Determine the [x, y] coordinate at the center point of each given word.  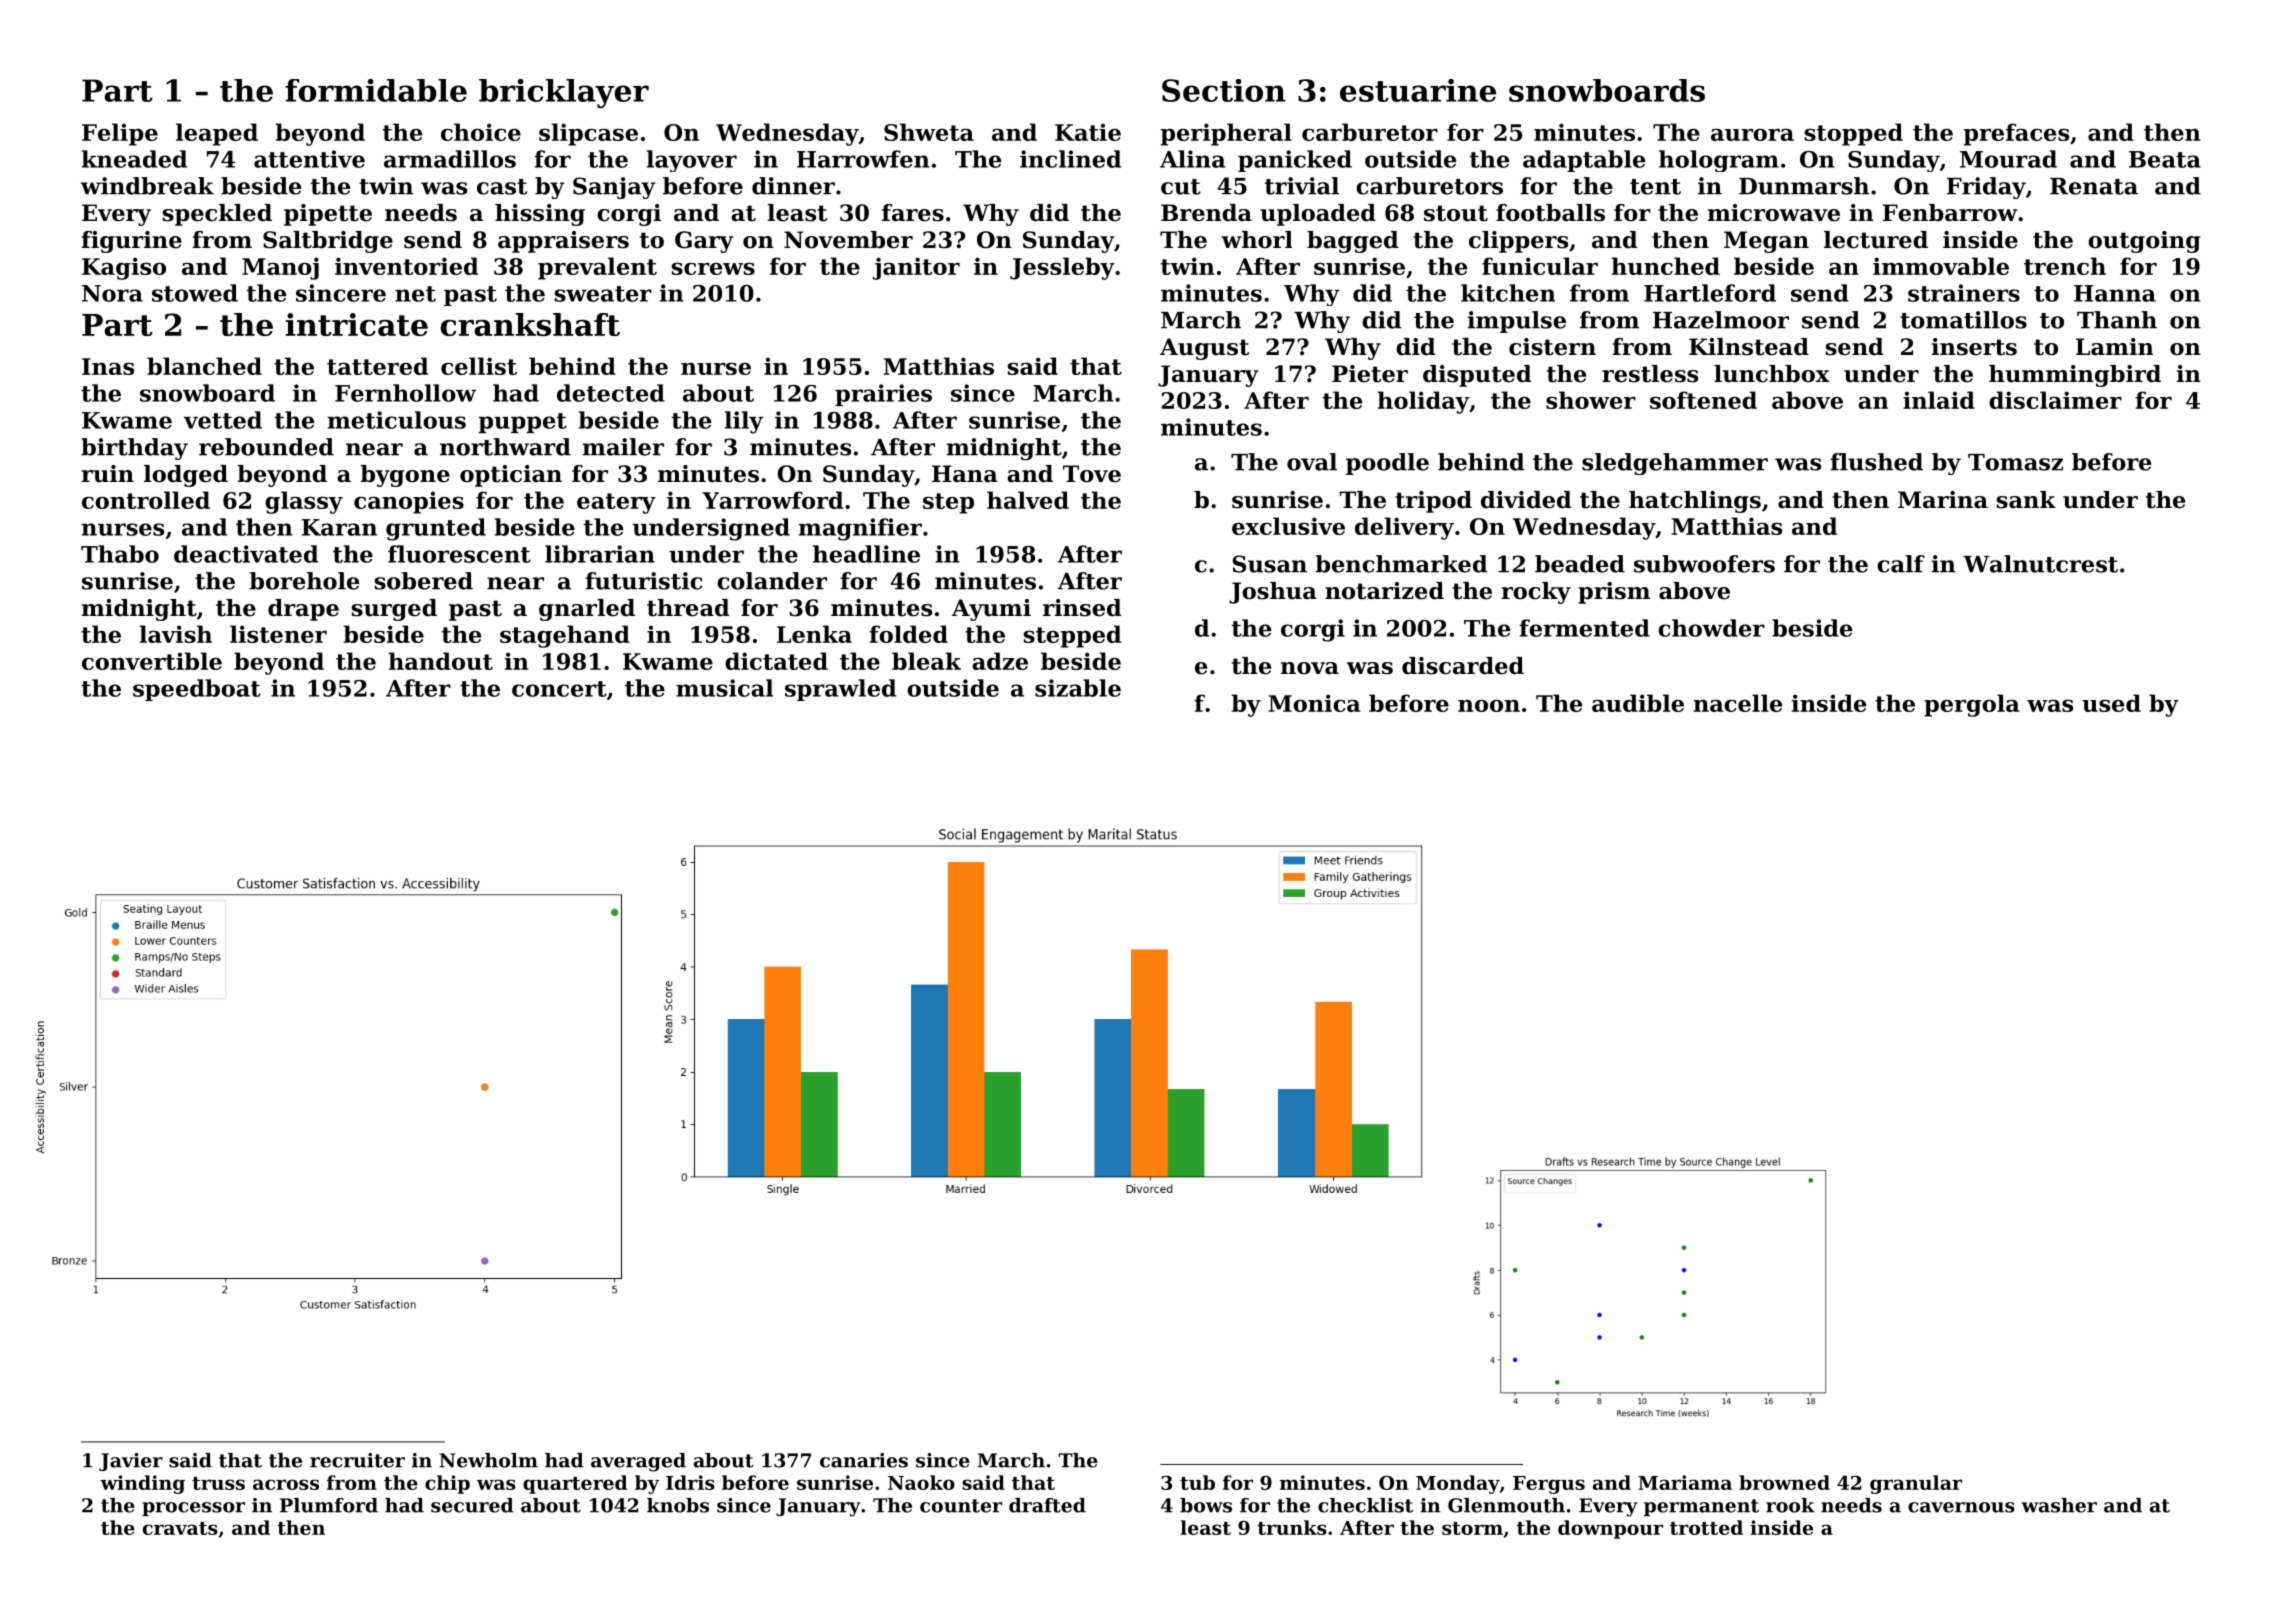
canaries [864, 1460]
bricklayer [564, 93]
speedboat [197, 690]
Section [1224, 90]
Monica [1314, 703]
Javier [131, 1462]
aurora [1752, 135]
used [2111, 703]
